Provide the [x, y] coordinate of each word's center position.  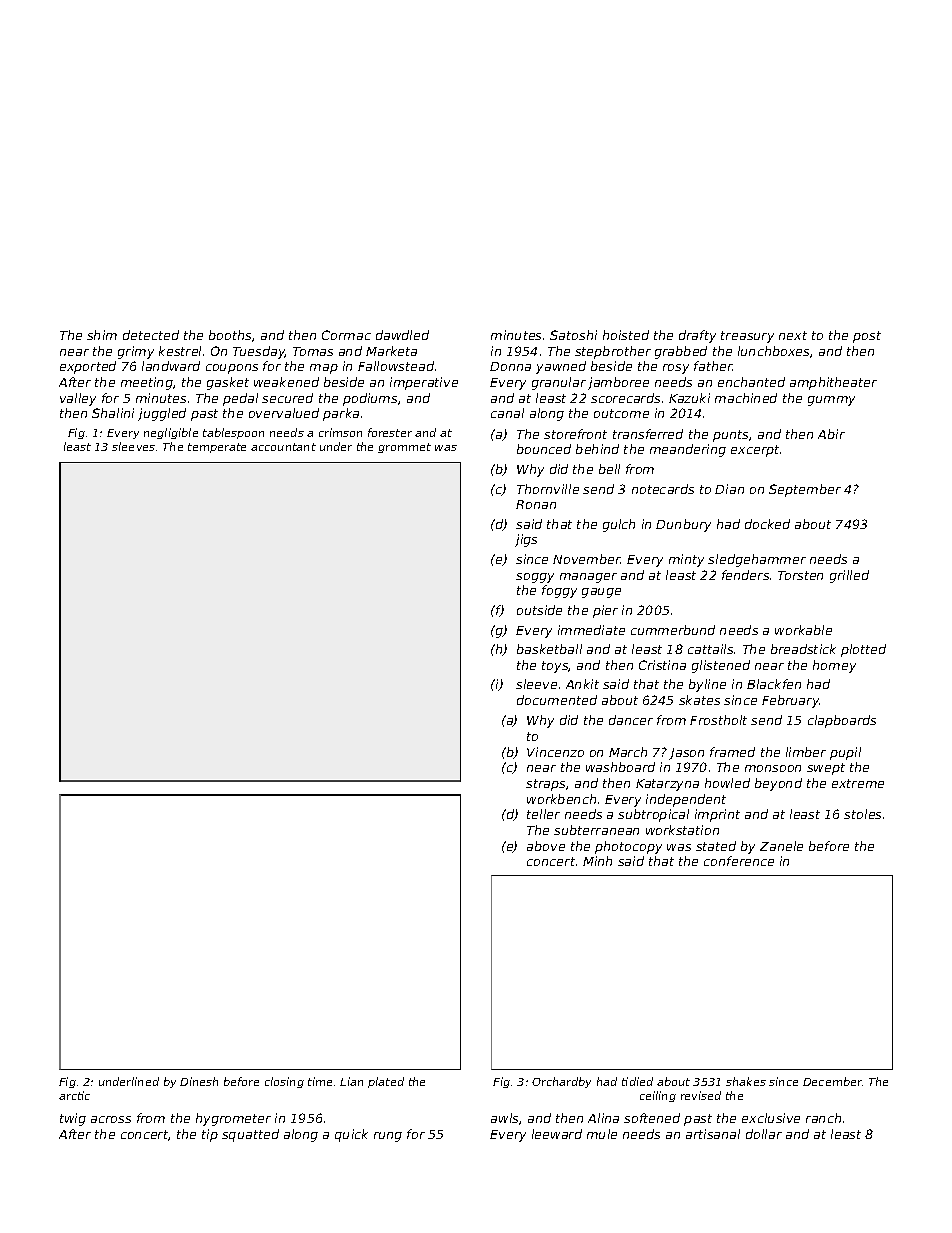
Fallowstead [396, 366]
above [546, 846]
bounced [544, 449]
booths [230, 335]
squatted [250, 1135]
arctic [74, 1095]
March [628, 752]
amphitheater [833, 383]
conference [739, 861]
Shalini [113, 413]
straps [545, 785]
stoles [862, 814]
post [867, 337]
